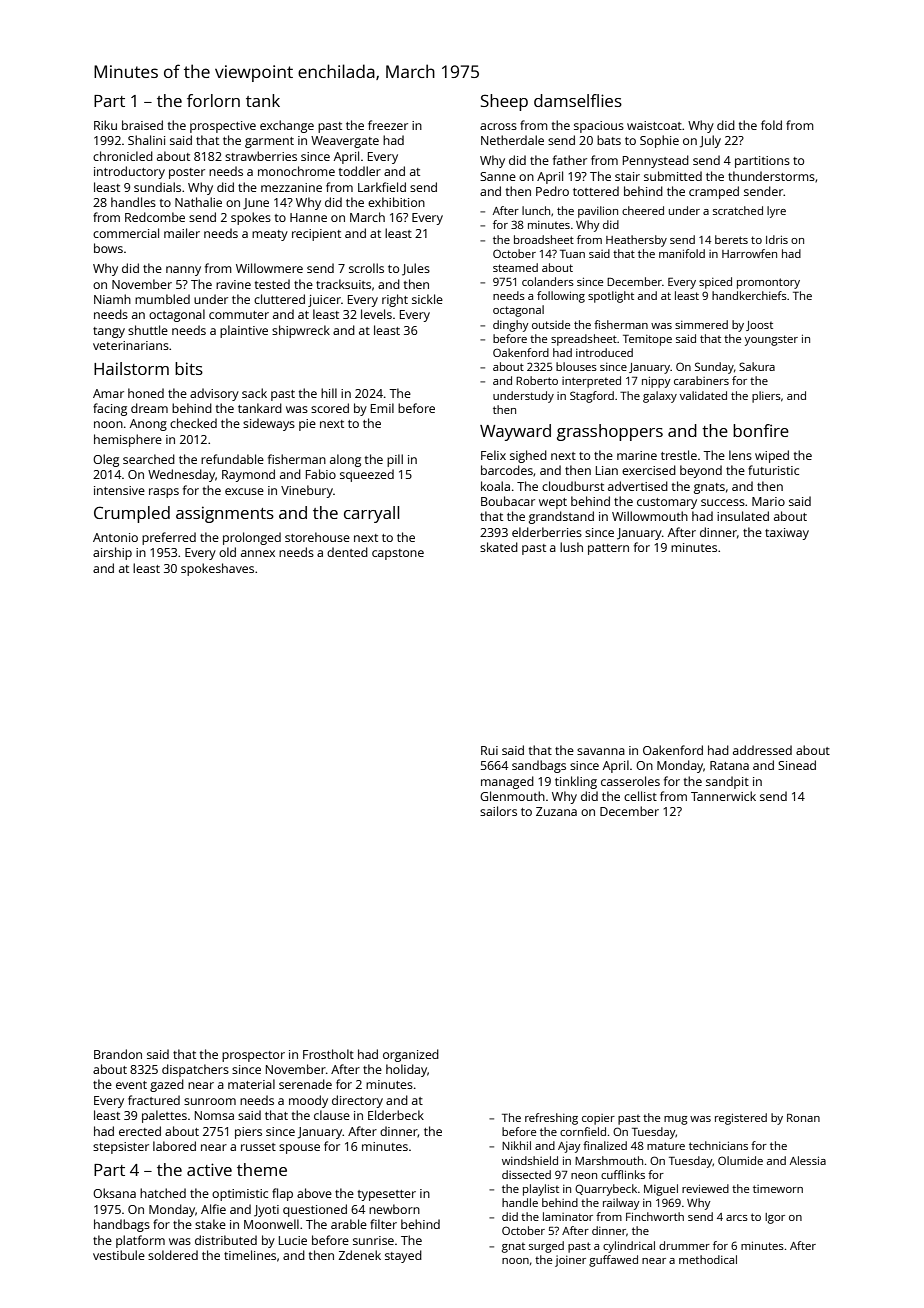  I want to click on futuristic, so click(773, 470).
